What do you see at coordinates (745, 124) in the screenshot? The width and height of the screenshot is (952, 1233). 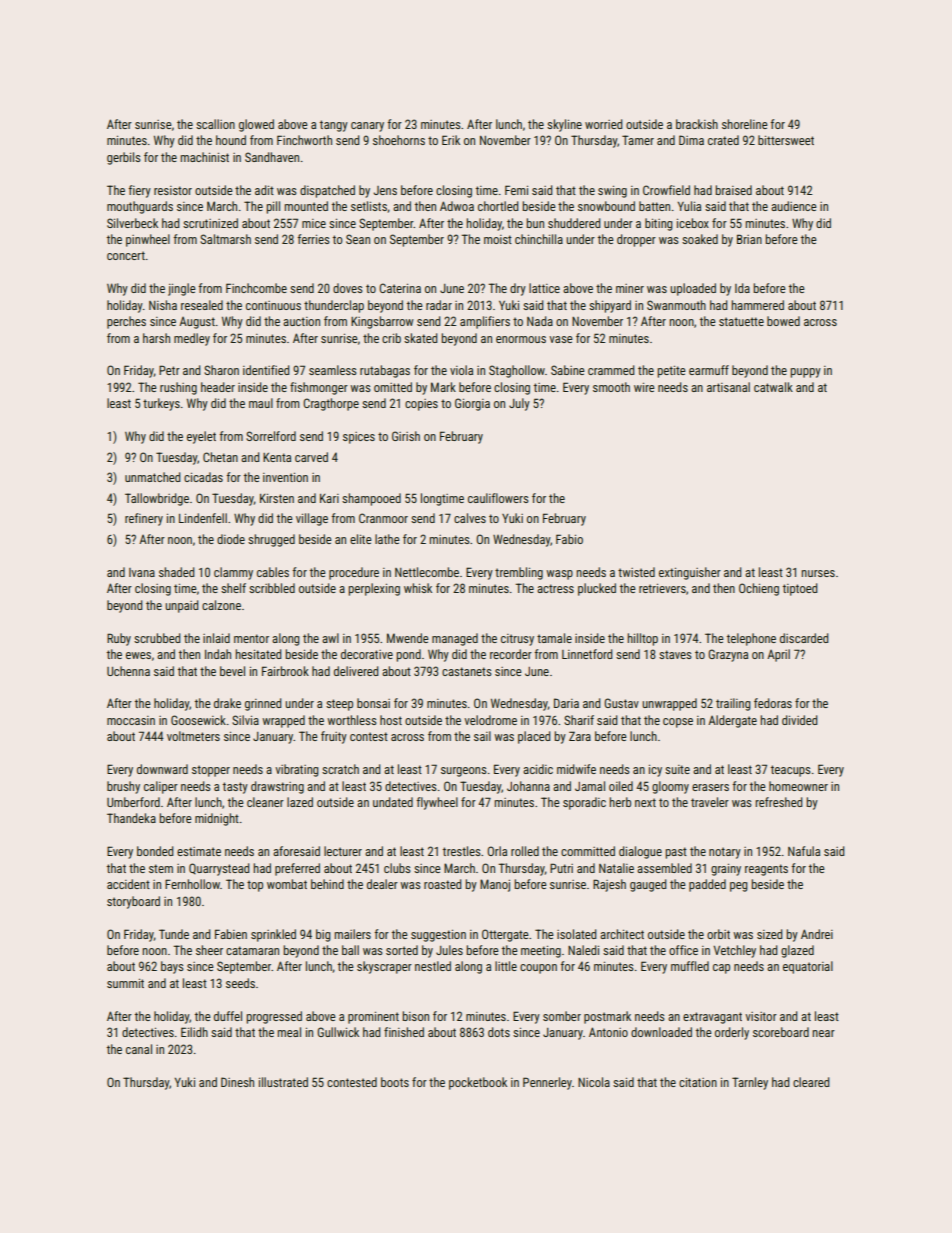 I see `shoreline` at bounding box center [745, 124].
